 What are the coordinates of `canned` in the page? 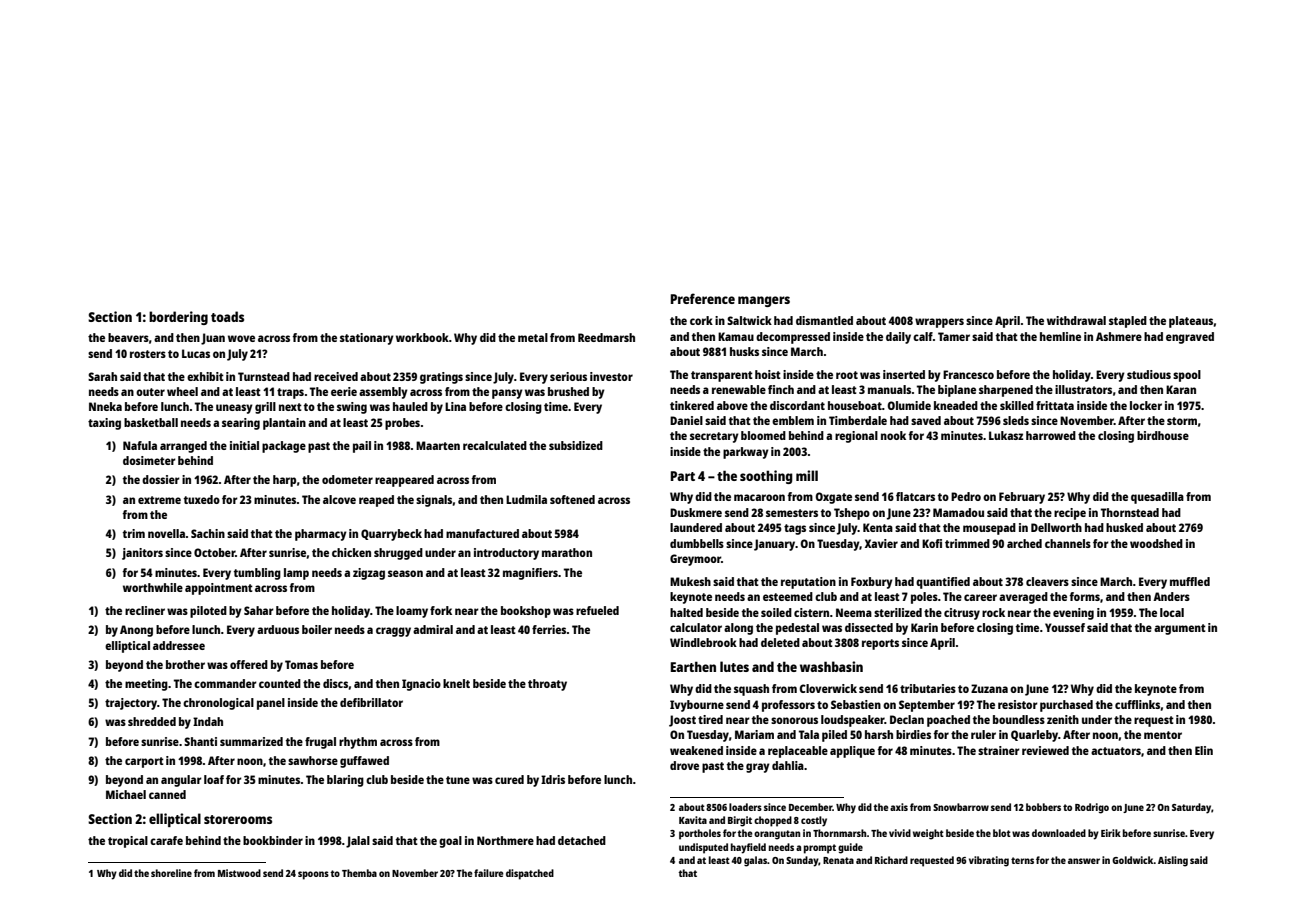 It's located at (167, 794).
